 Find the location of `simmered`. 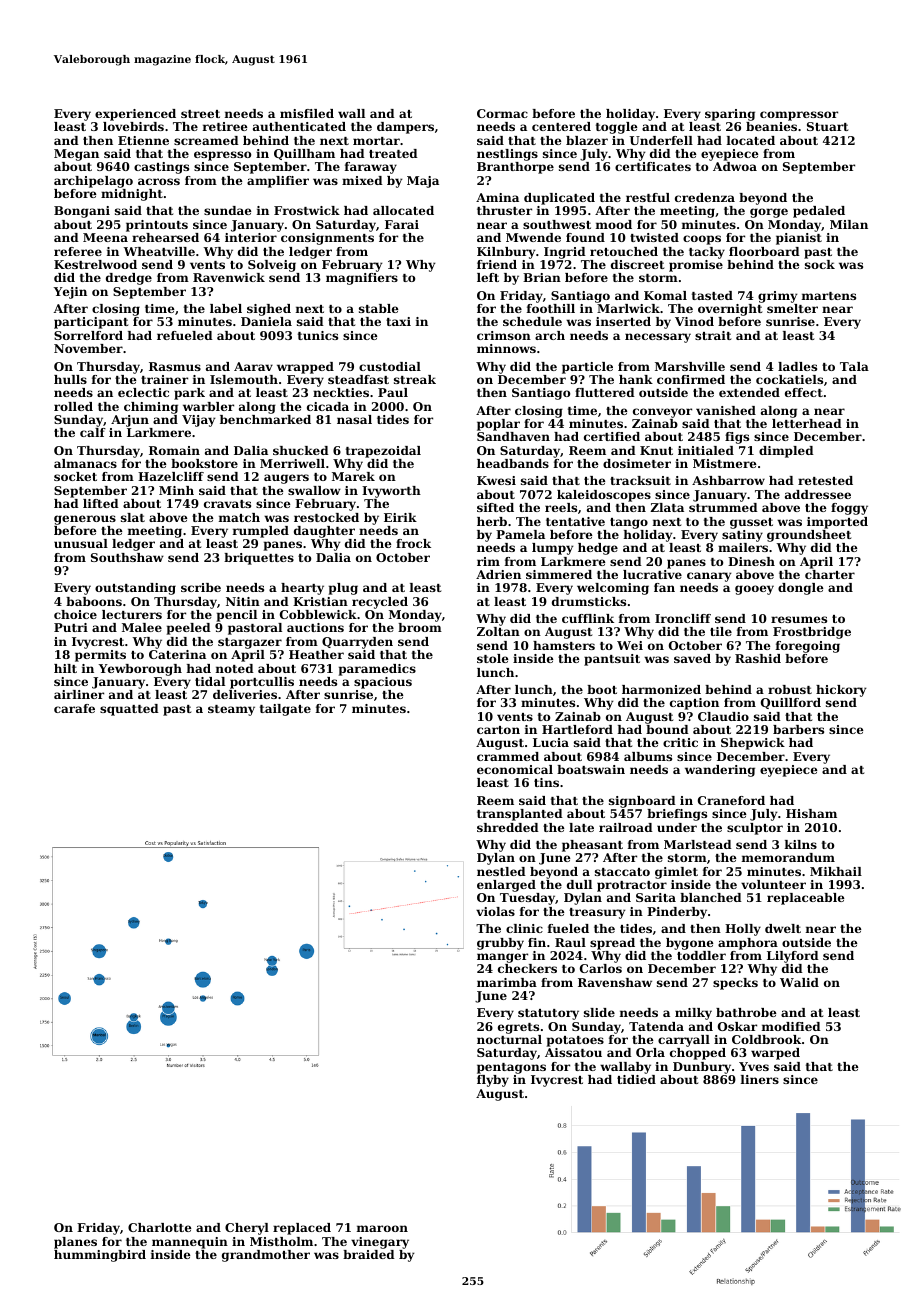

simmered is located at coordinates (559, 574).
